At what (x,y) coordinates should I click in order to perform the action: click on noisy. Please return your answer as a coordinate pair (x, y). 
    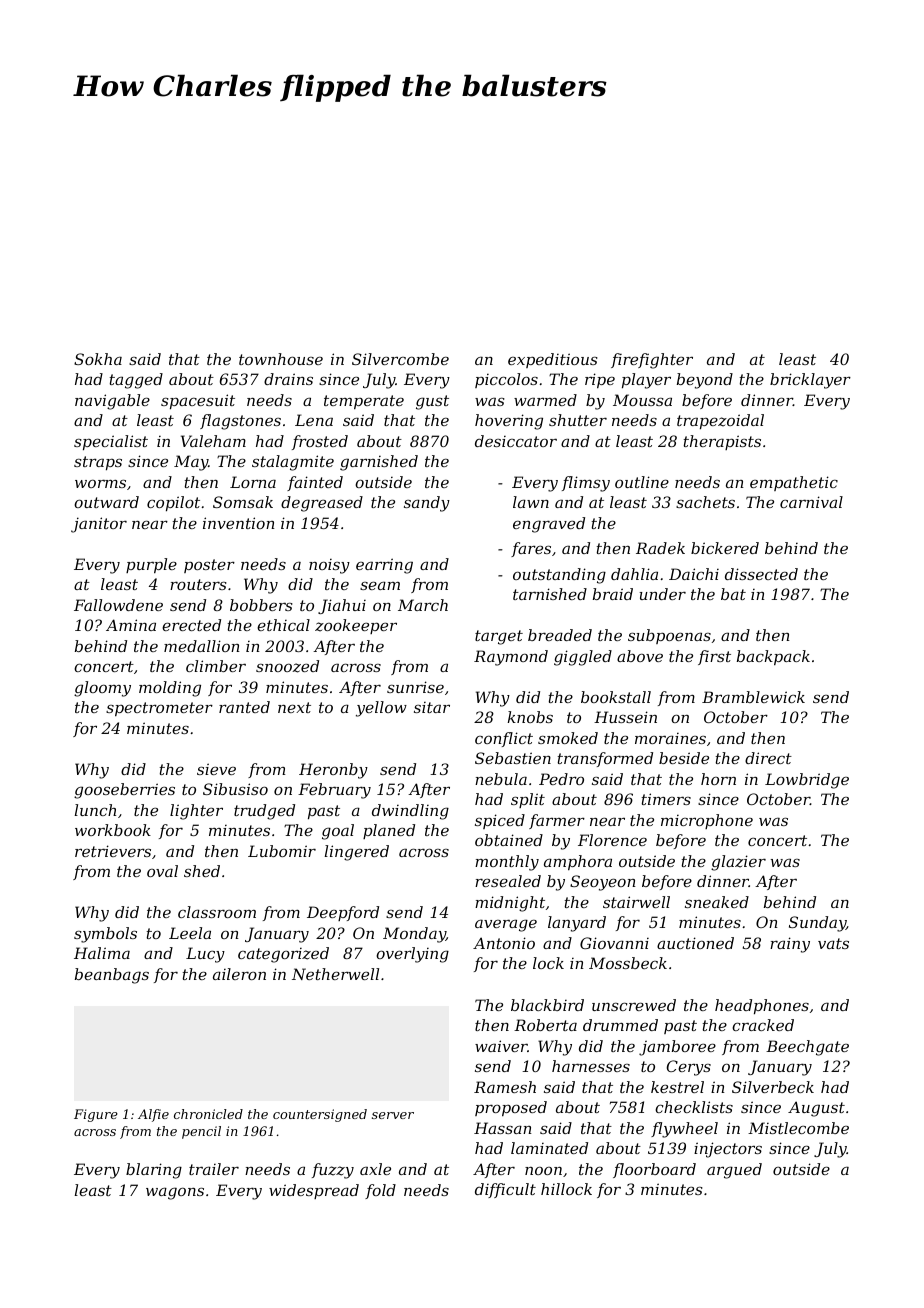
    Looking at the image, I should click on (329, 566).
